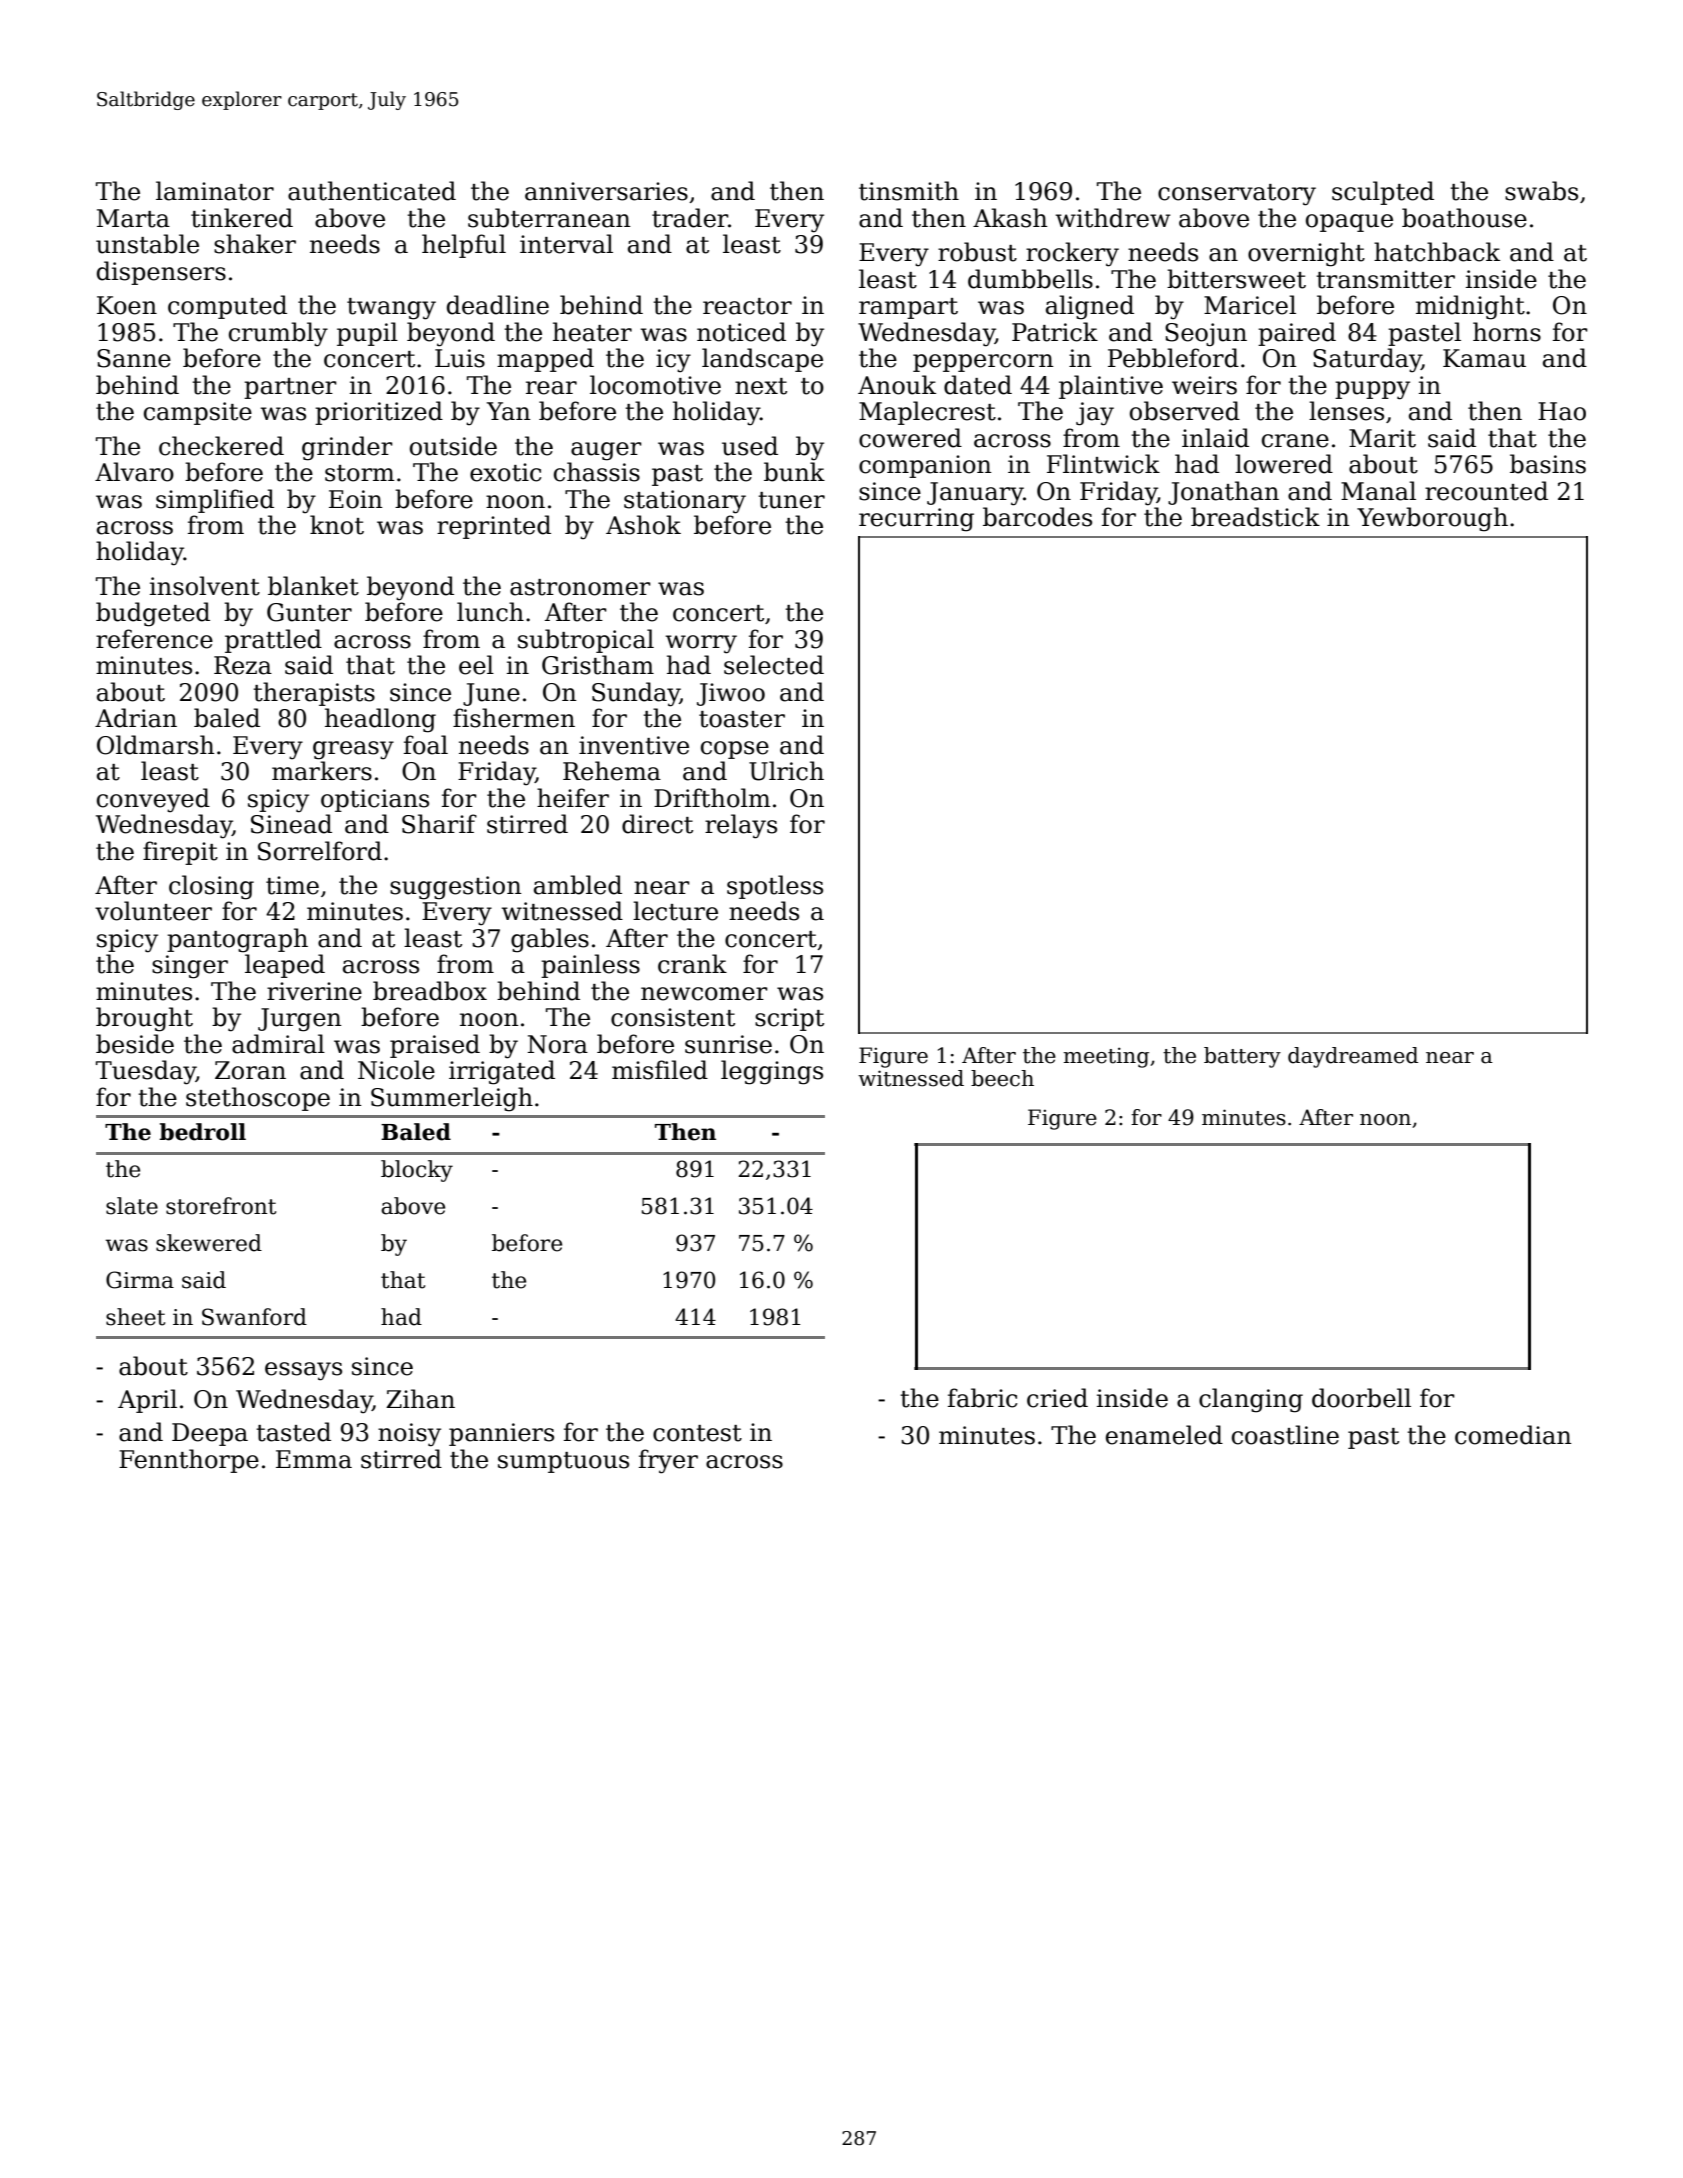  What do you see at coordinates (501, 1434) in the screenshot?
I see `panniers` at bounding box center [501, 1434].
